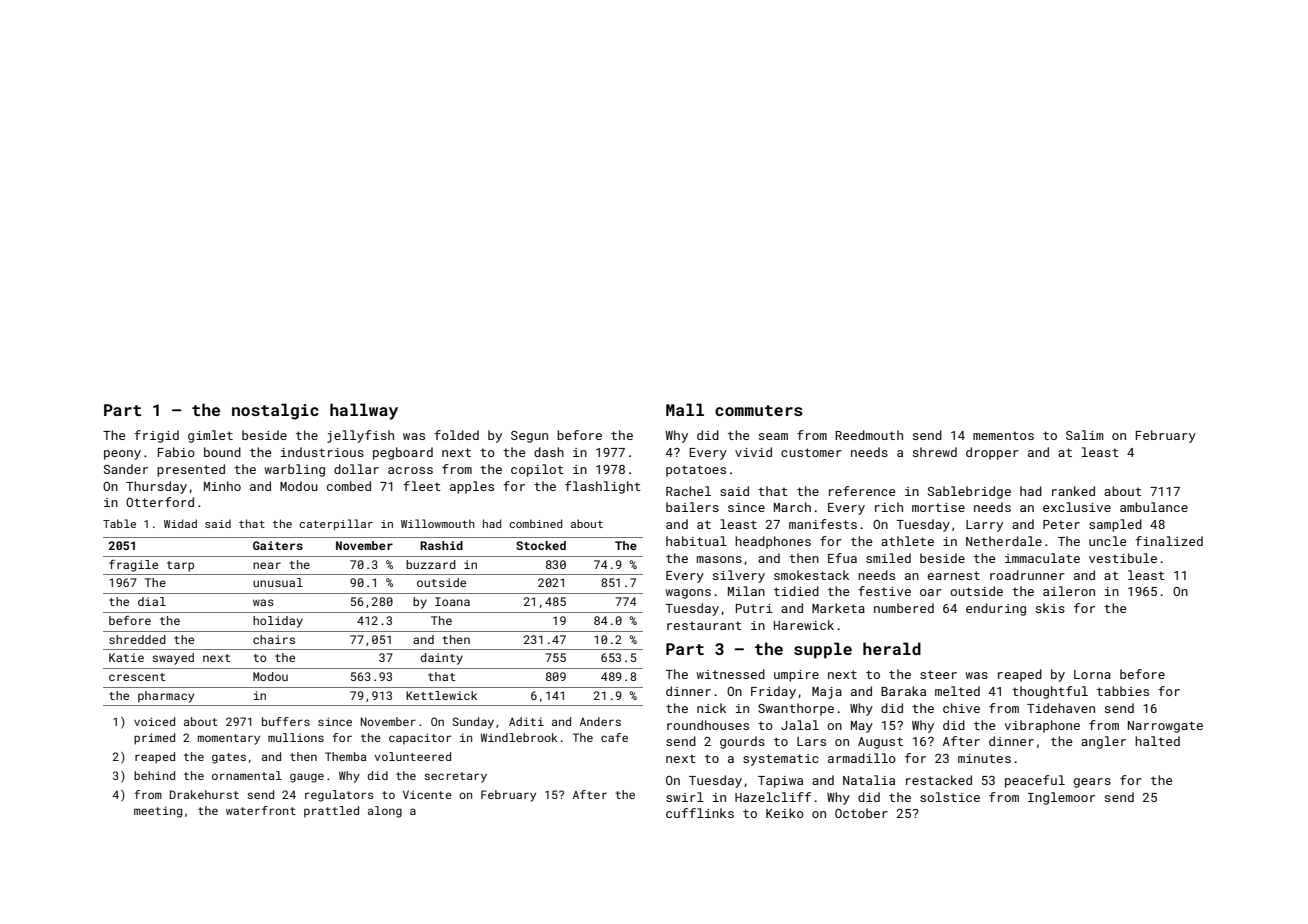 This document has height=924, width=1308. What do you see at coordinates (704, 625) in the document?
I see `restaurant` at bounding box center [704, 625].
